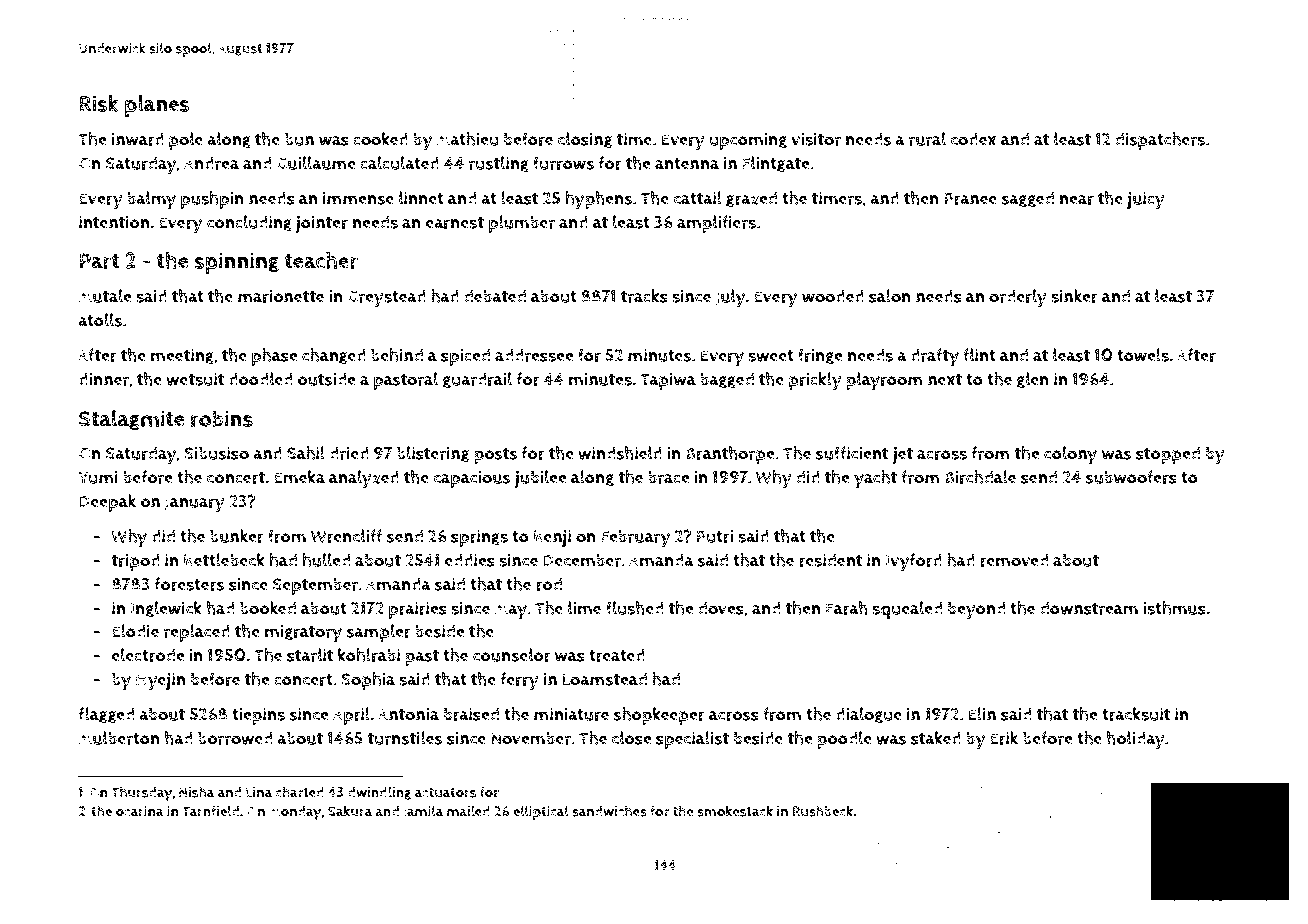 This screenshot has height=924, width=1308. What do you see at coordinates (716, 224) in the screenshot?
I see `amplifiers` at bounding box center [716, 224].
